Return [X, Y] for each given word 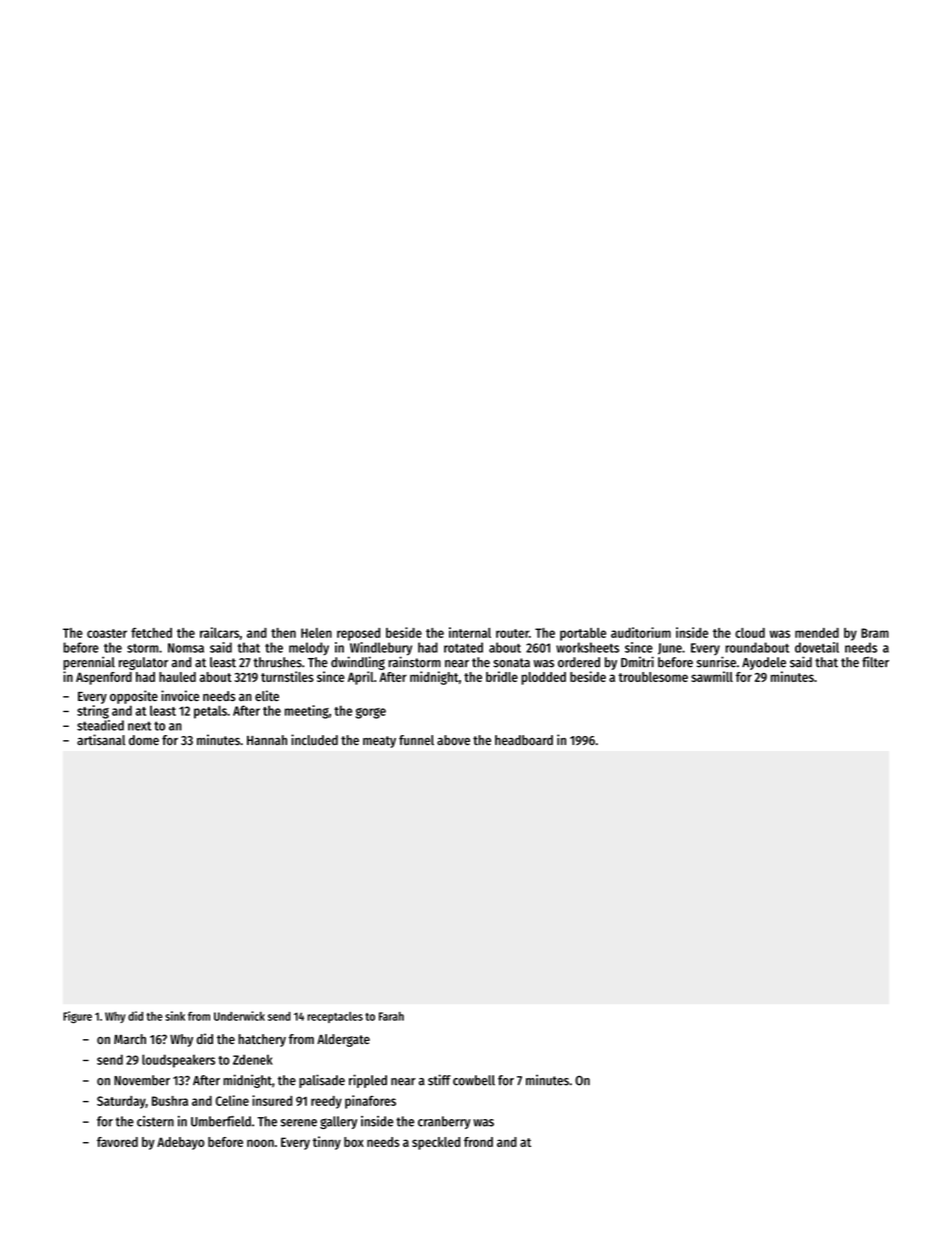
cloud [750, 633]
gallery [338, 1122]
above [453, 740]
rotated [463, 647]
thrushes [277, 662]
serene [299, 1123]
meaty [379, 742]
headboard [524, 740]
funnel [416, 740]
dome [144, 740]
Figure [77, 1017]
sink [175, 1016]
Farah [391, 1016]
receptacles [335, 1017]
